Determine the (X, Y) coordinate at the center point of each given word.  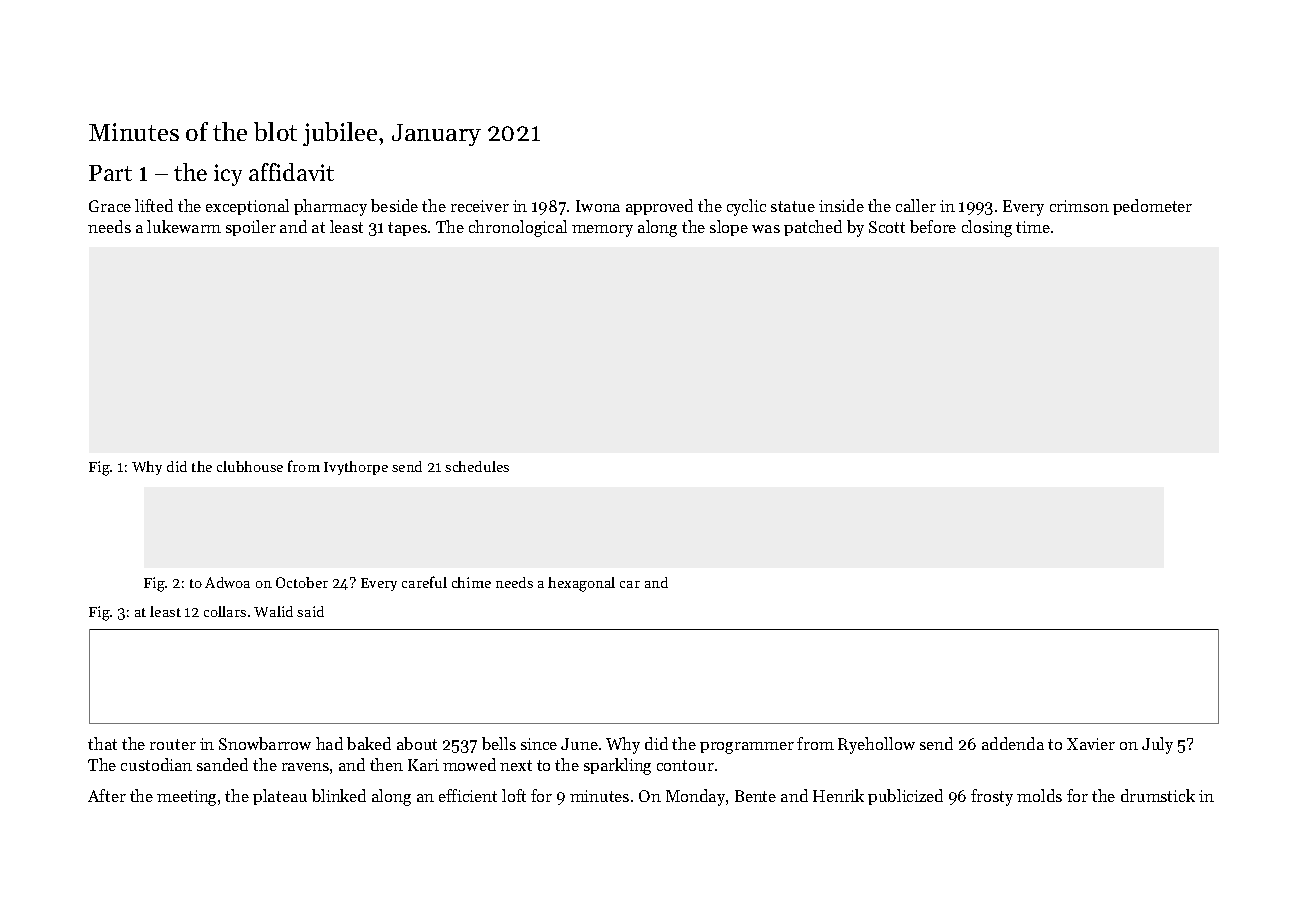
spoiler (251, 228)
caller (916, 205)
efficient (468, 795)
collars (225, 611)
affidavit (291, 172)
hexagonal (581, 584)
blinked (339, 795)
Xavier (1091, 744)
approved (659, 207)
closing (987, 228)
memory (602, 231)
